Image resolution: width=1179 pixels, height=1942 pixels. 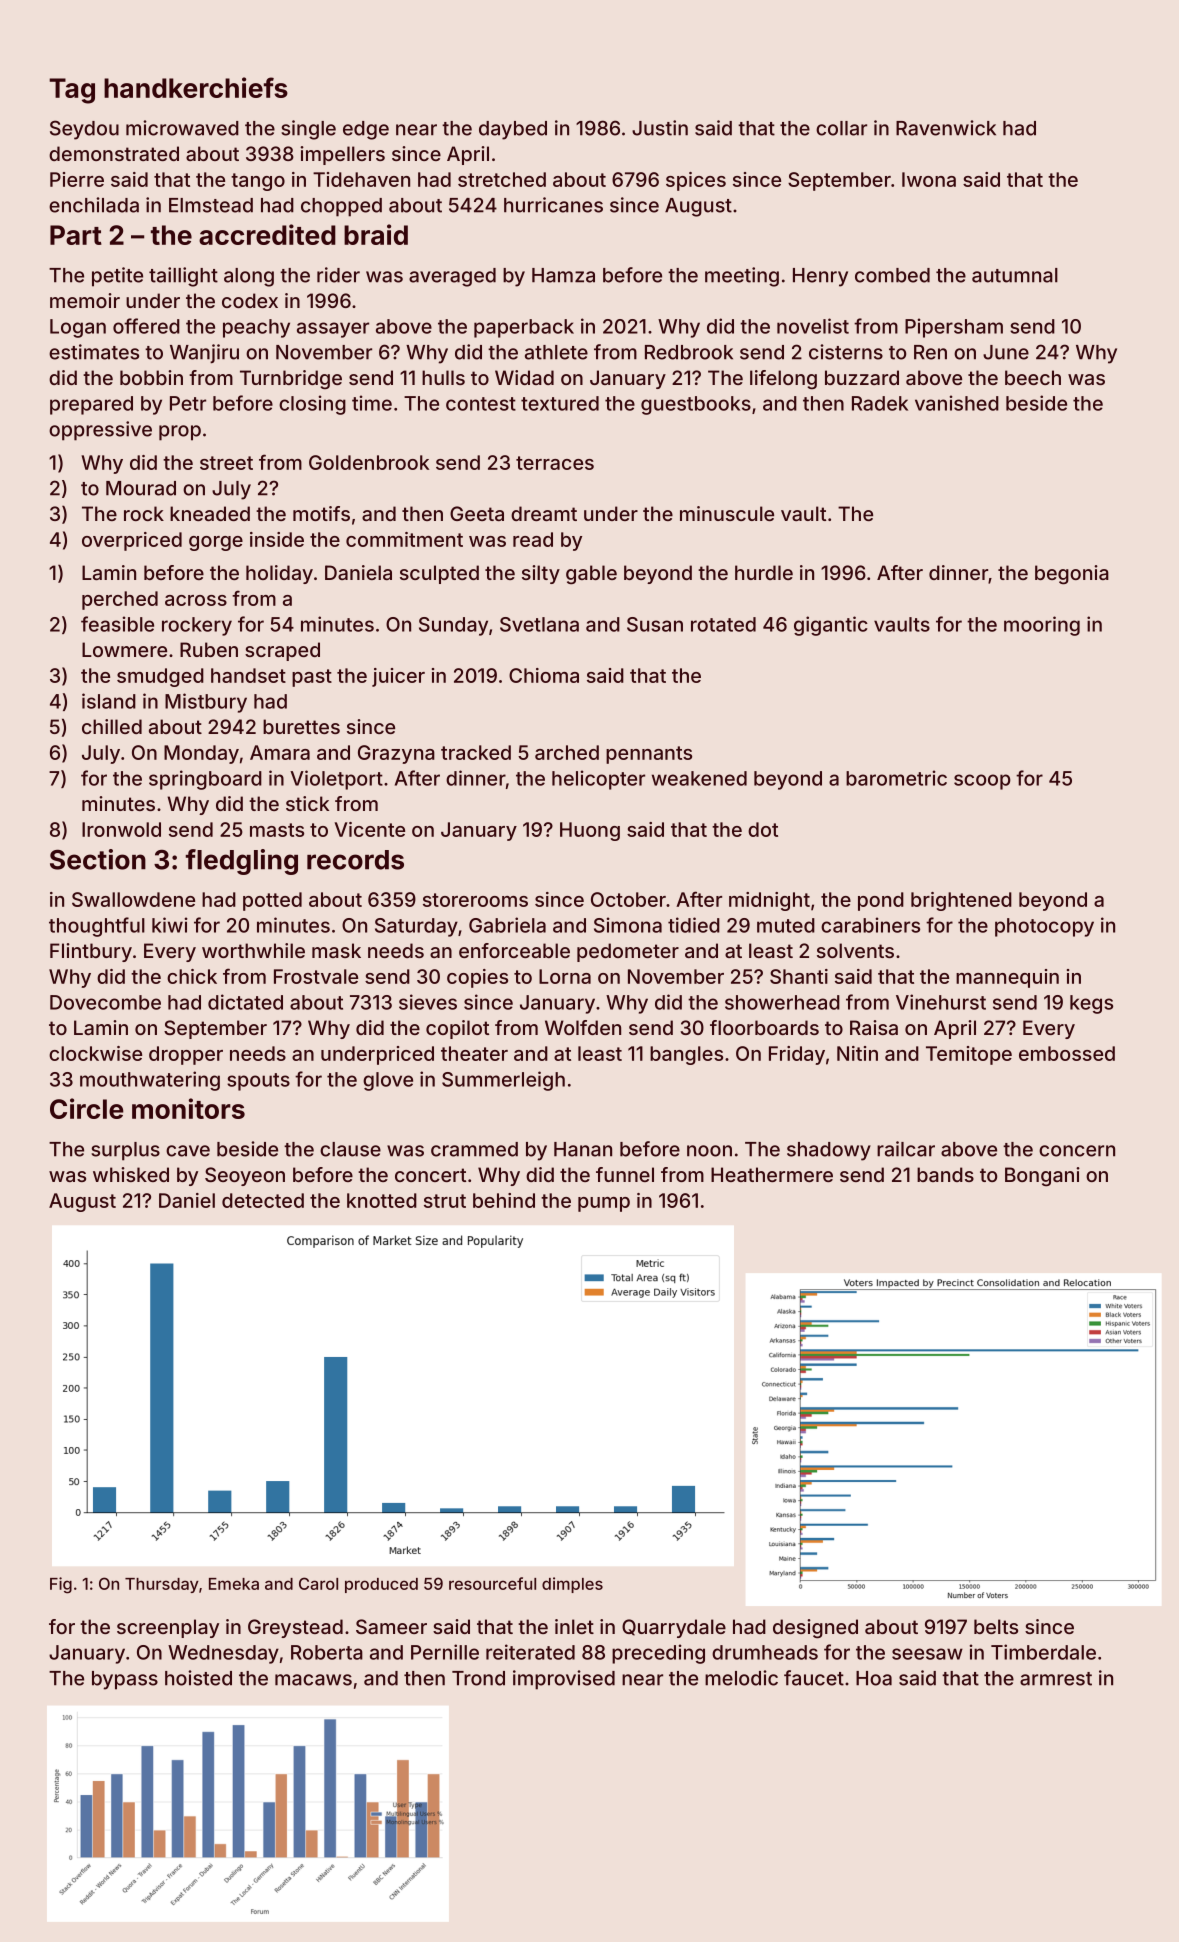 I want to click on Section, so click(x=98, y=859).
